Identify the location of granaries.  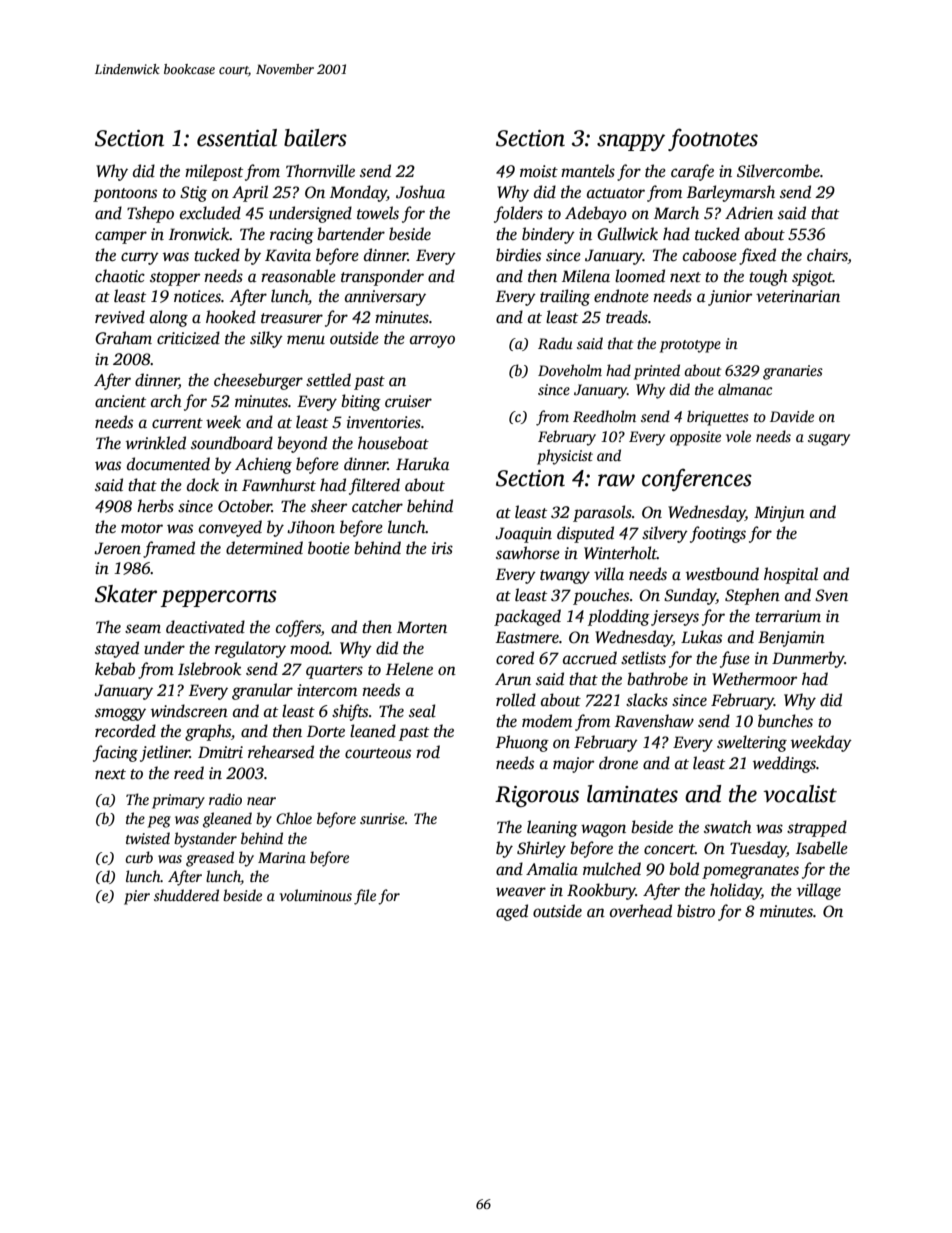
(793, 372).
